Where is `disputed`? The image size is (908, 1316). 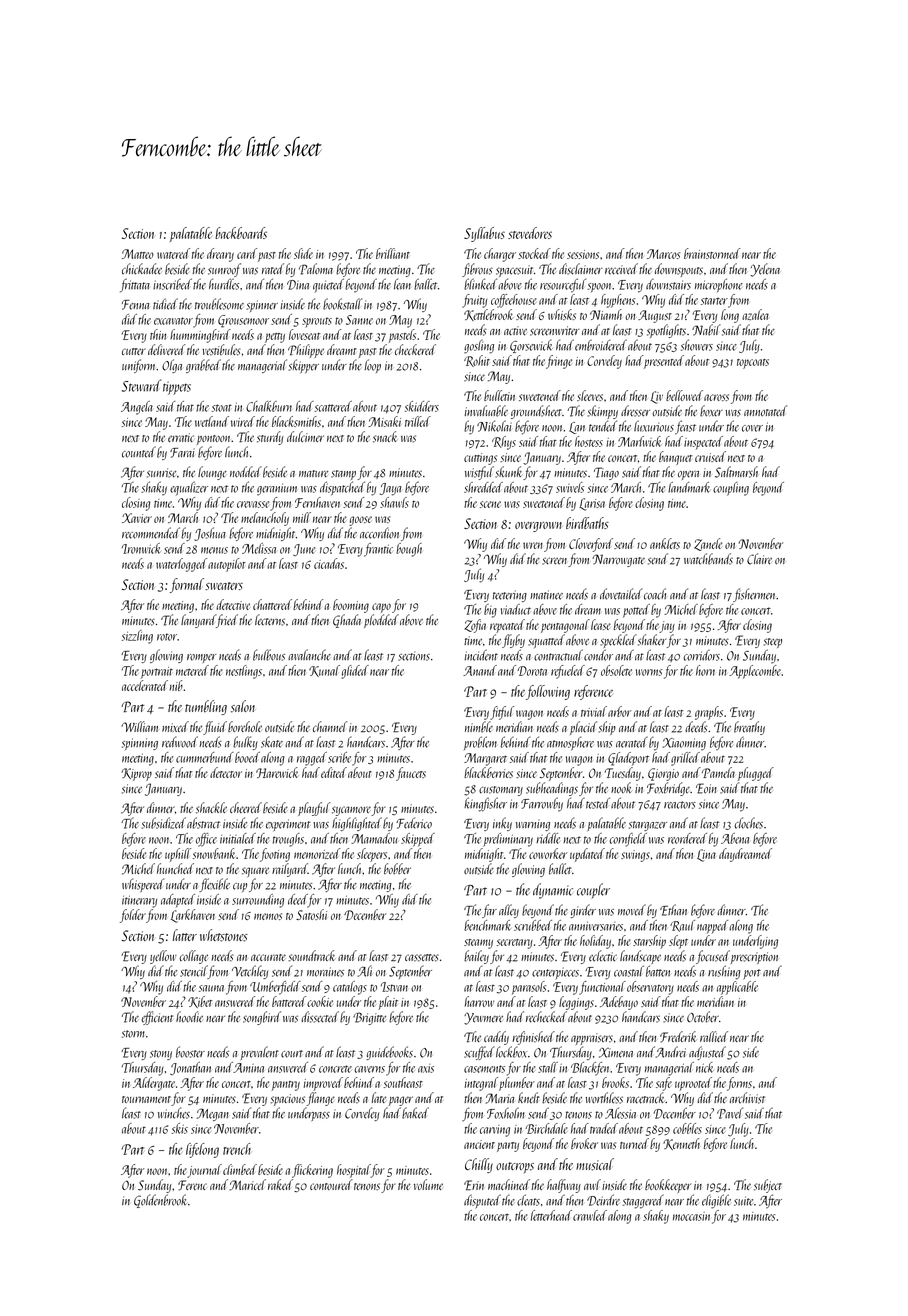 disputed is located at coordinates (482, 1201).
